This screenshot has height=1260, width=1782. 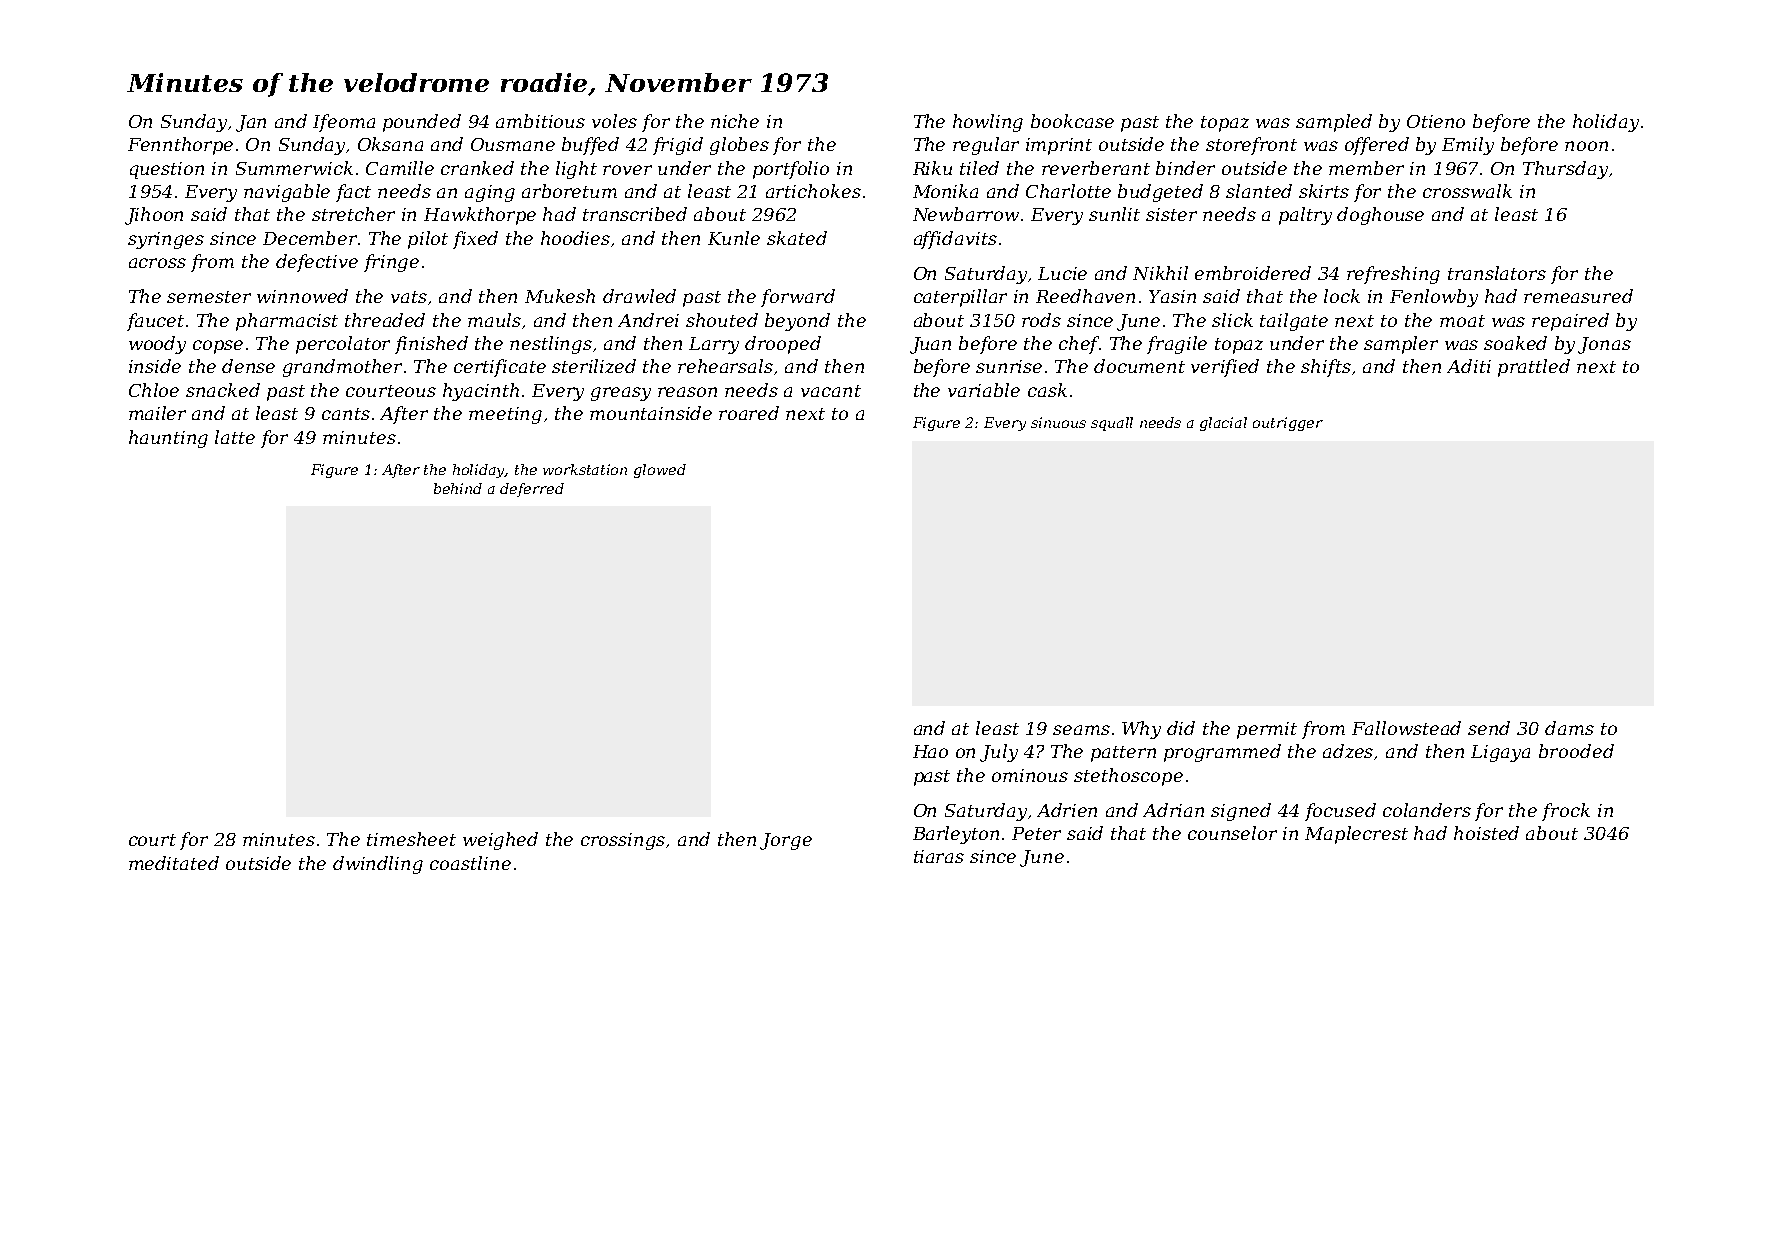 What do you see at coordinates (1241, 812) in the screenshot?
I see `signed` at bounding box center [1241, 812].
